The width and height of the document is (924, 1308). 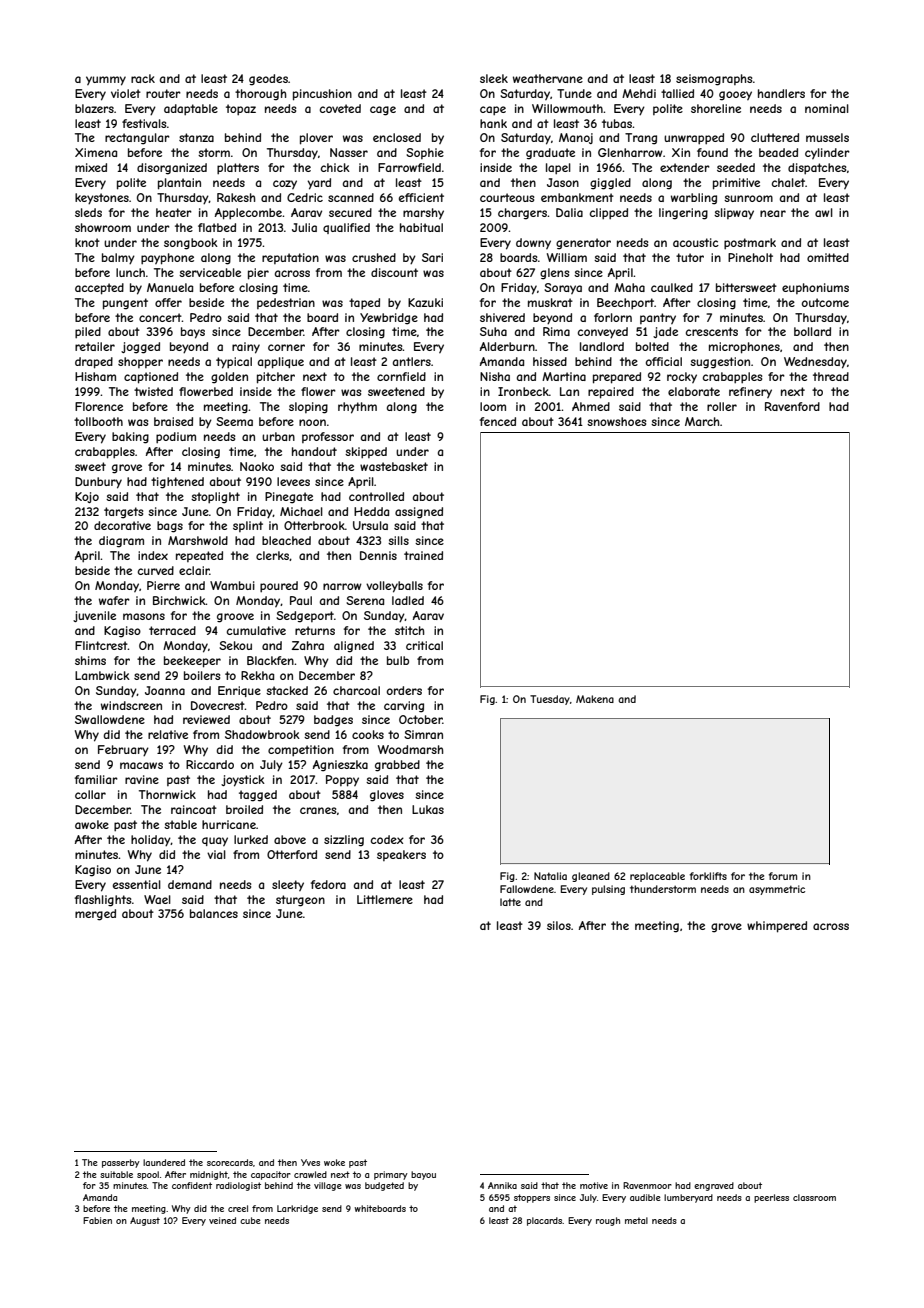 I want to click on geodes, so click(x=268, y=80).
